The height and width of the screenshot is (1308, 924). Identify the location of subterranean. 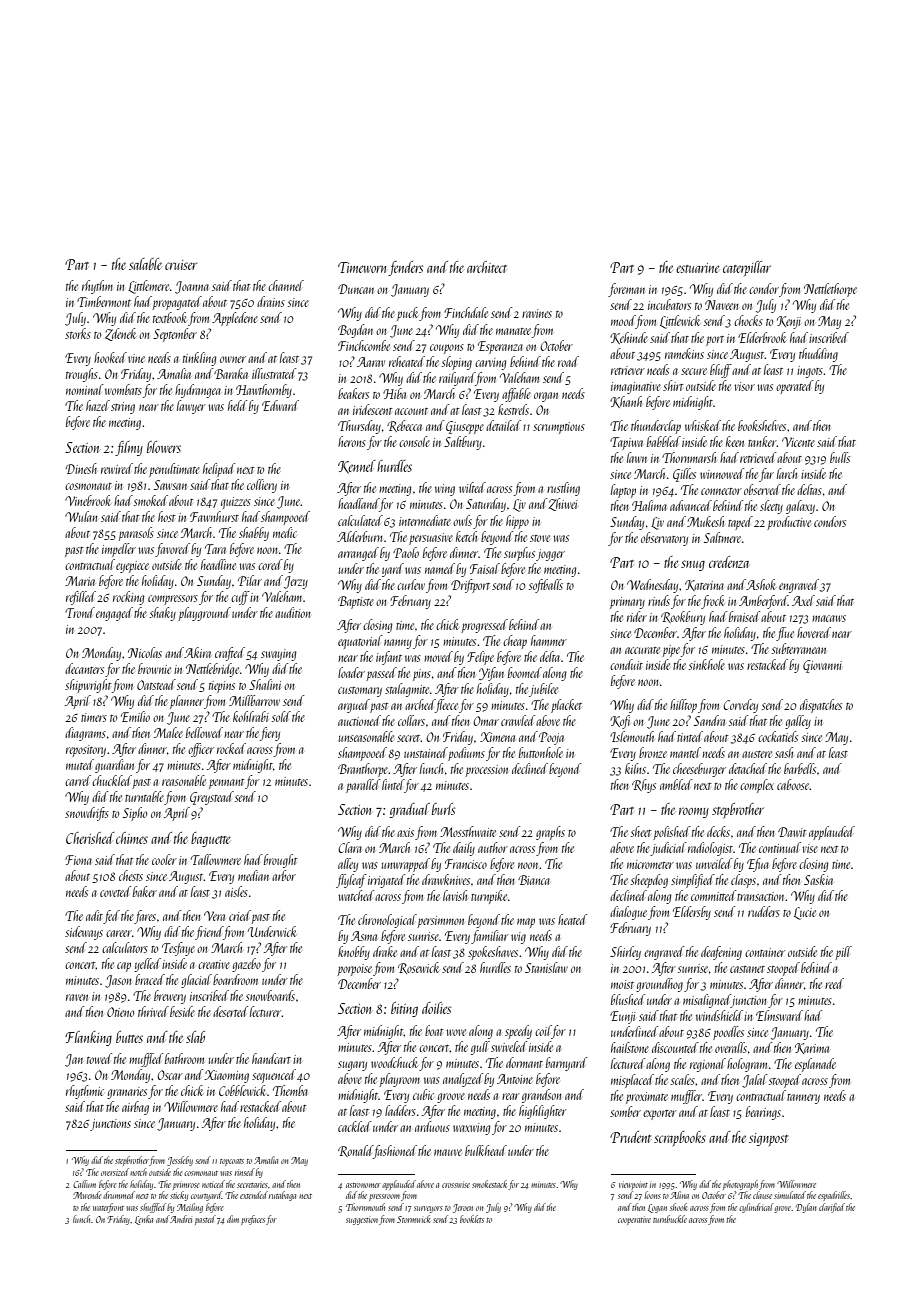
(799, 648).
